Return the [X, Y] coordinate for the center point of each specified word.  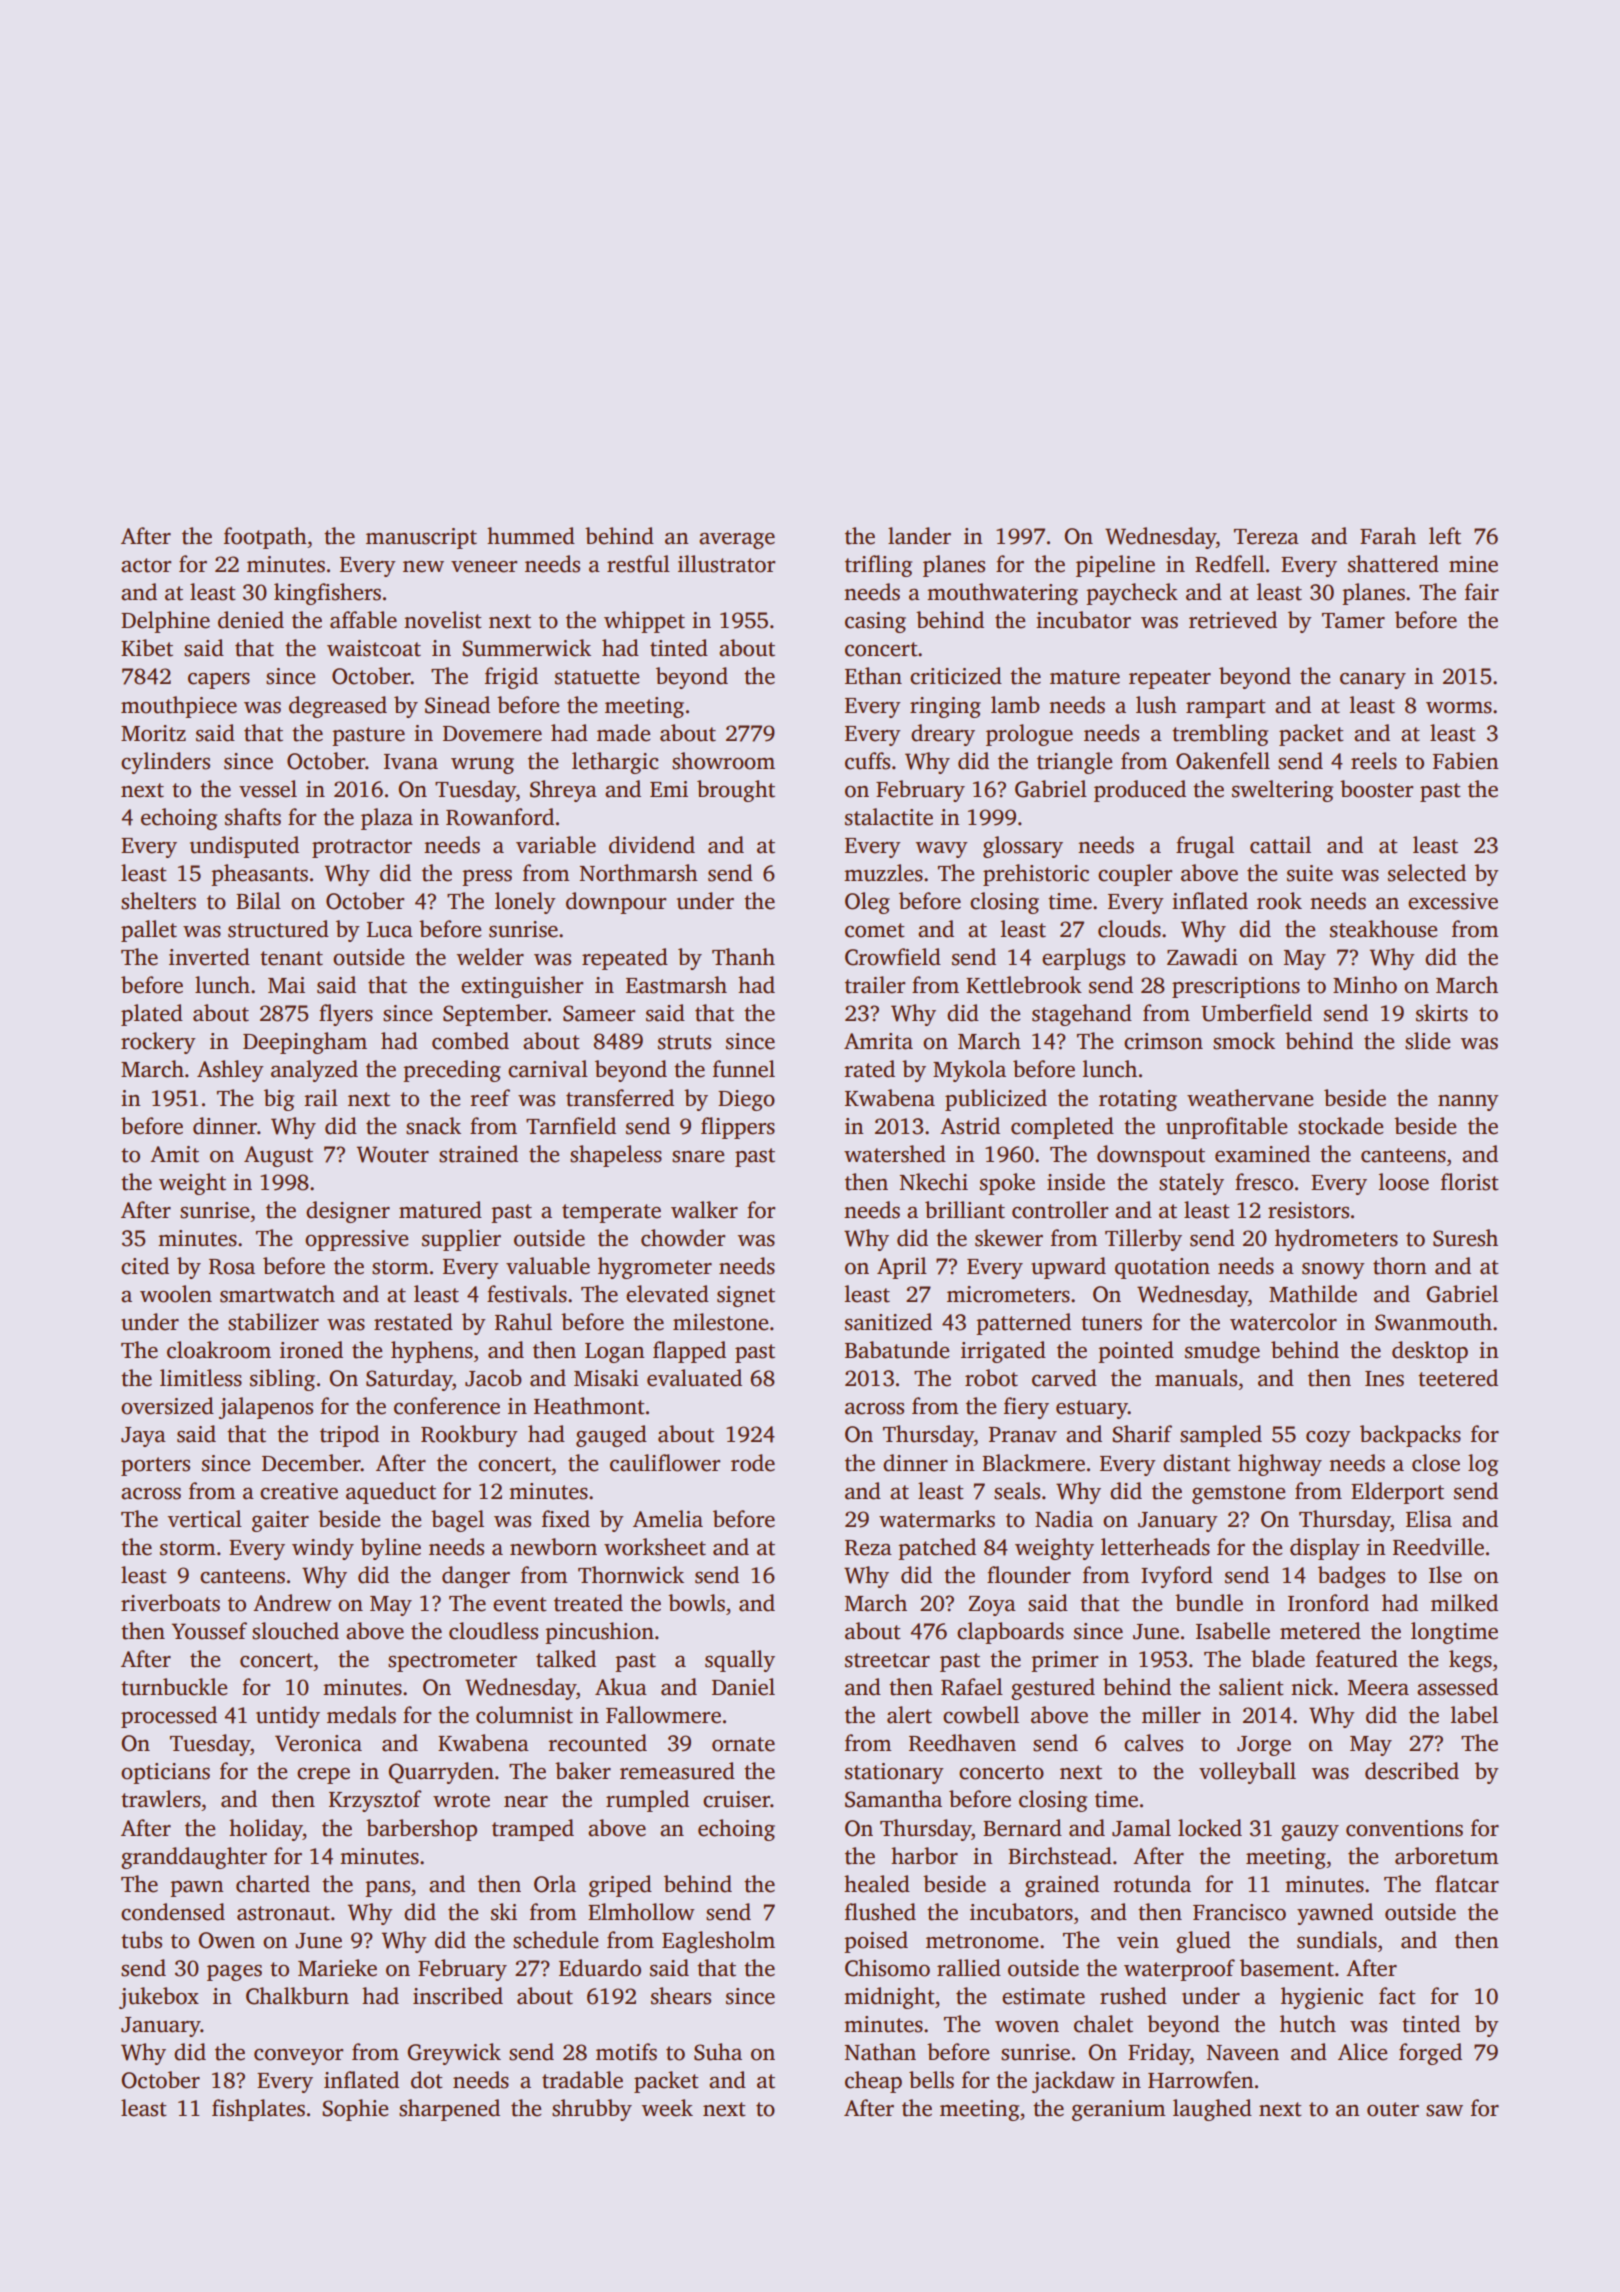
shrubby [592, 2110]
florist [1470, 1182]
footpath [265, 538]
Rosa [232, 1267]
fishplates [258, 2110]
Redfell [1230, 564]
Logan [615, 1353]
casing [875, 622]
